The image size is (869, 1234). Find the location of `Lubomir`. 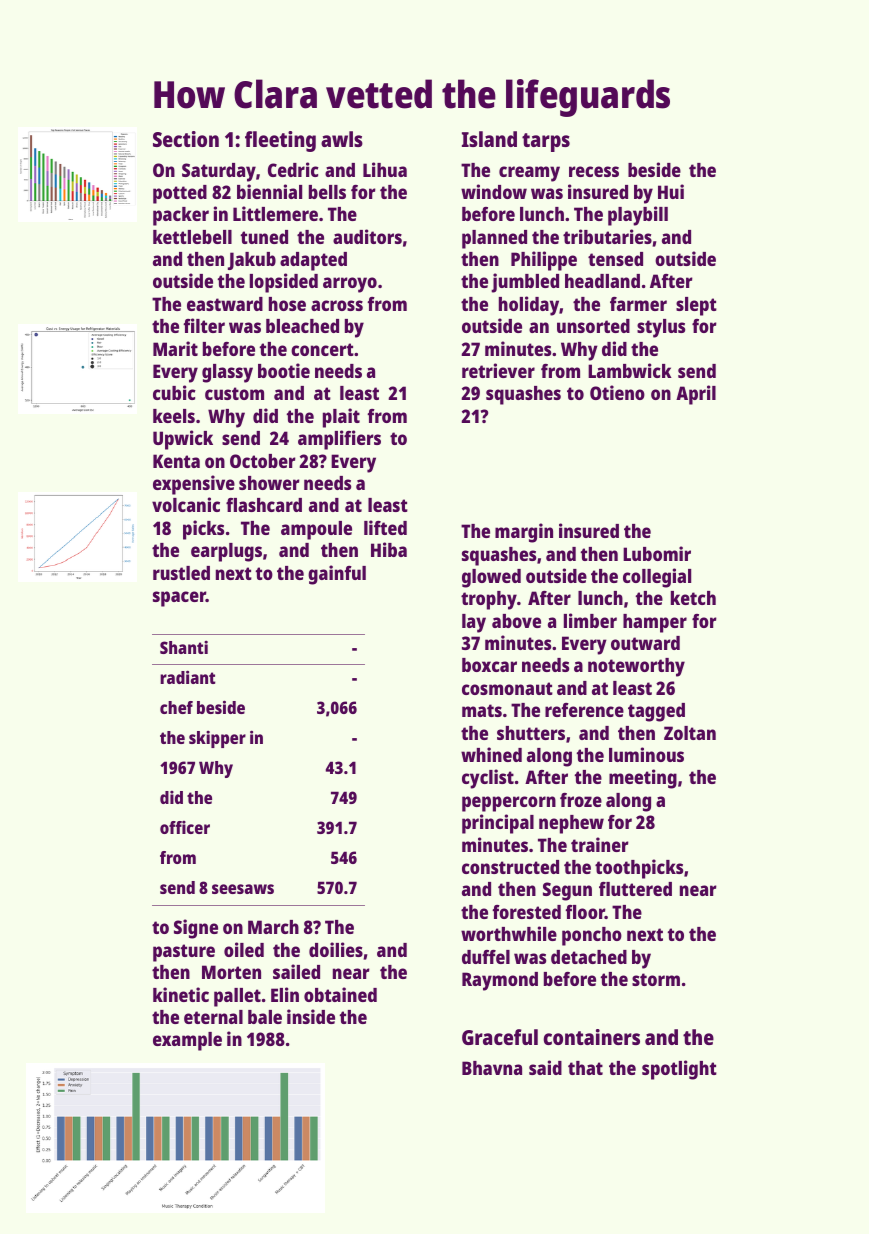

Lubomir is located at coordinates (657, 553).
